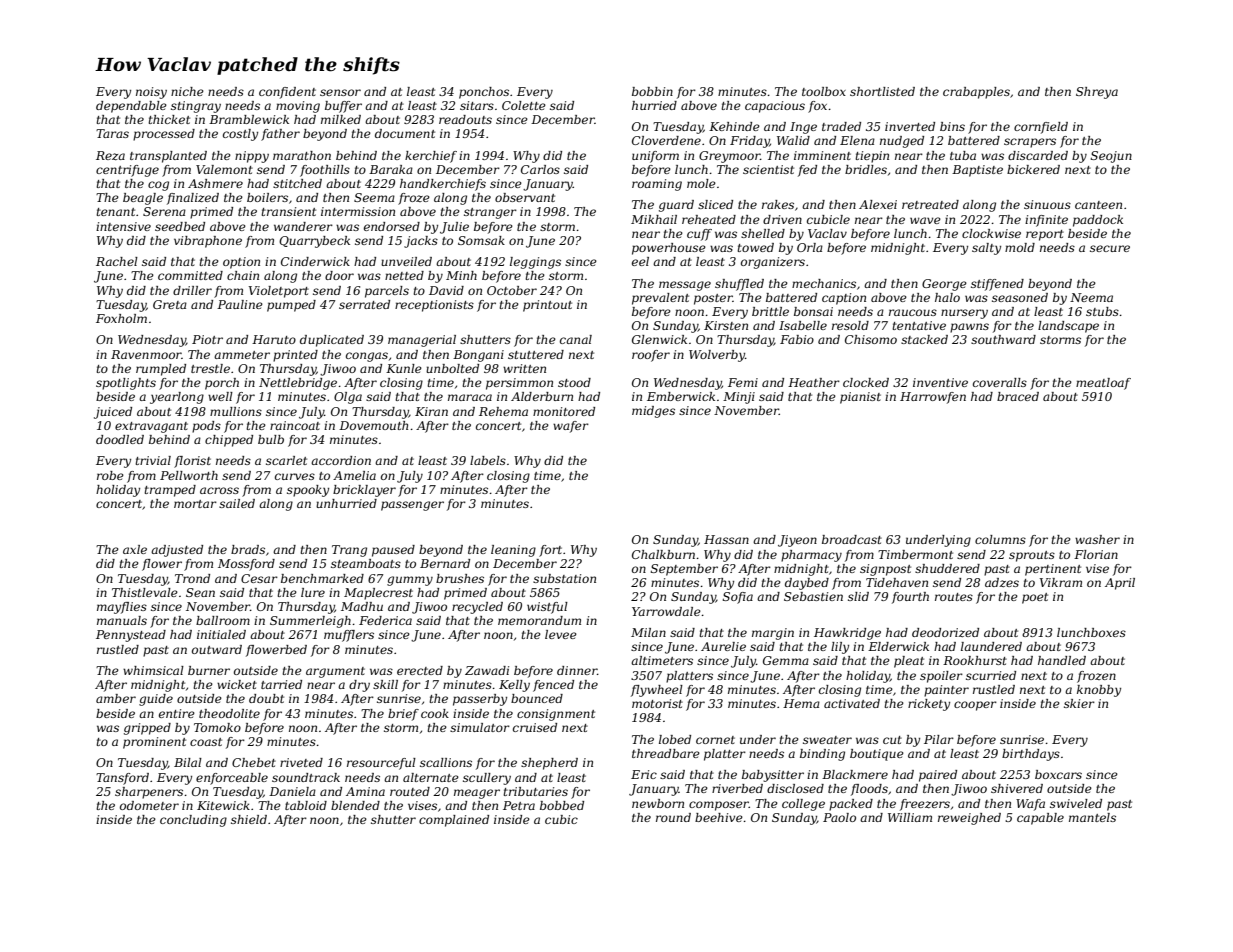  I want to click on Aurelie, so click(723, 646).
